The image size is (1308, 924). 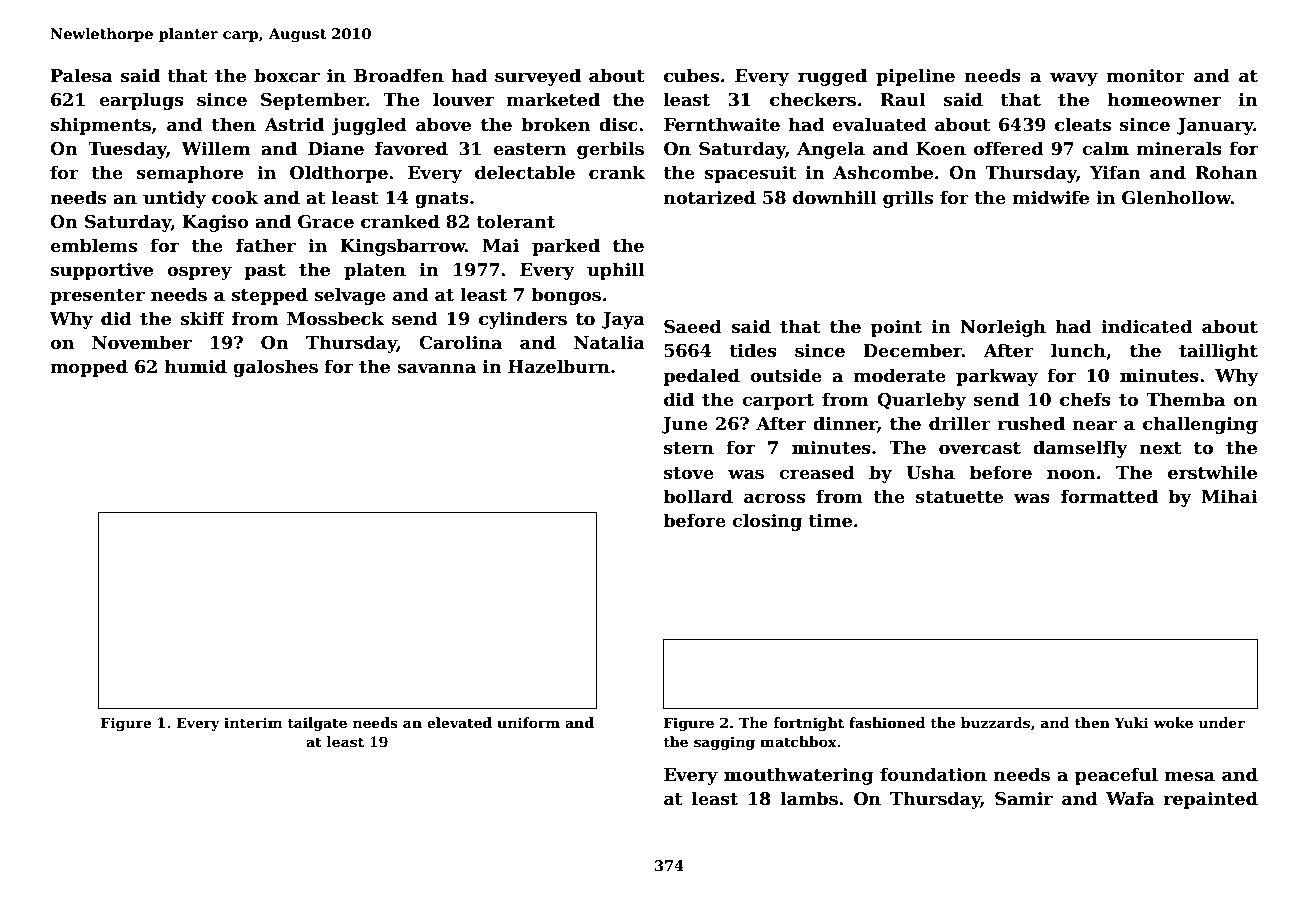 What do you see at coordinates (1161, 448) in the screenshot?
I see `next` at bounding box center [1161, 448].
